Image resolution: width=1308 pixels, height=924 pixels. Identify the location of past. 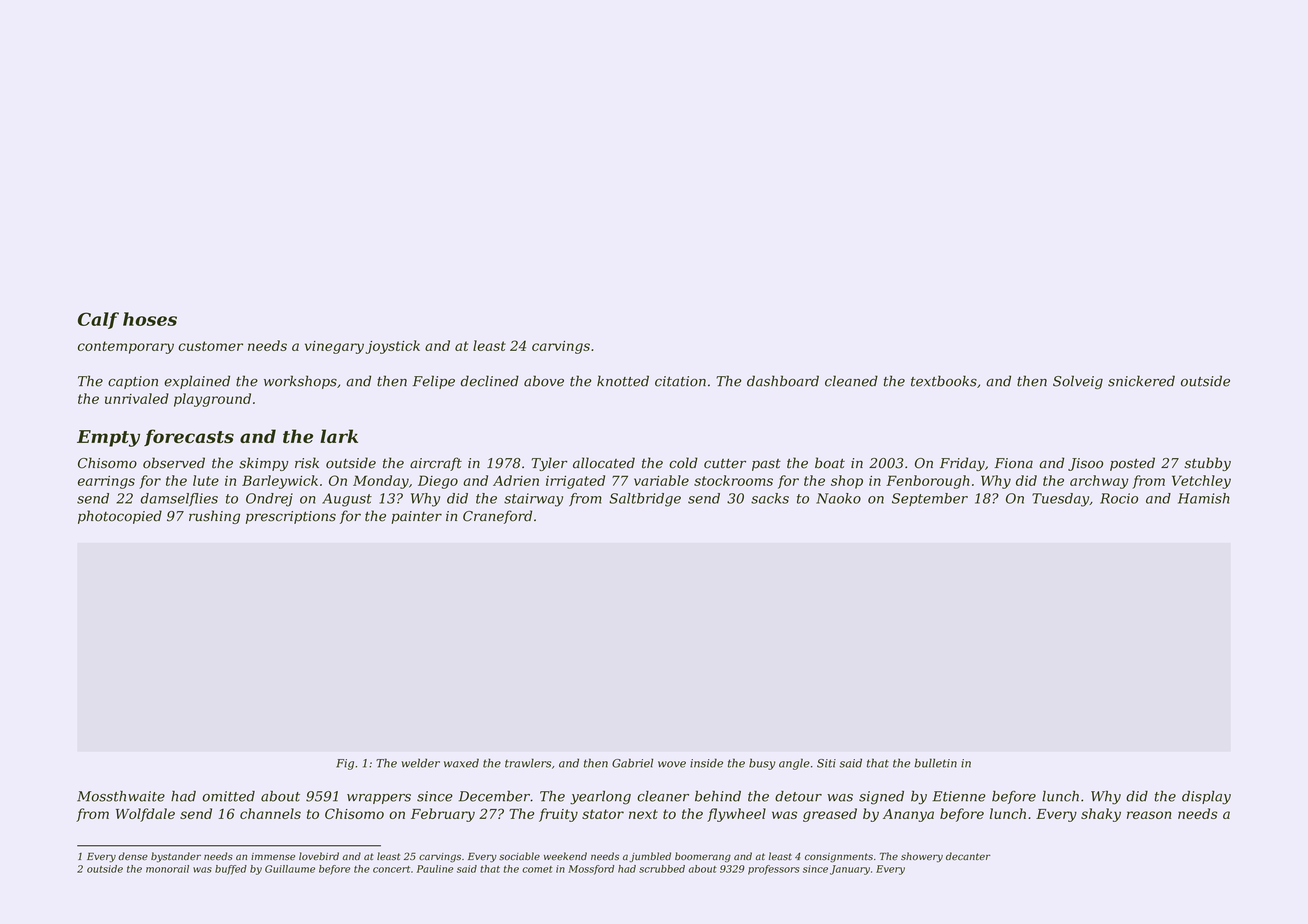
(766, 465).
